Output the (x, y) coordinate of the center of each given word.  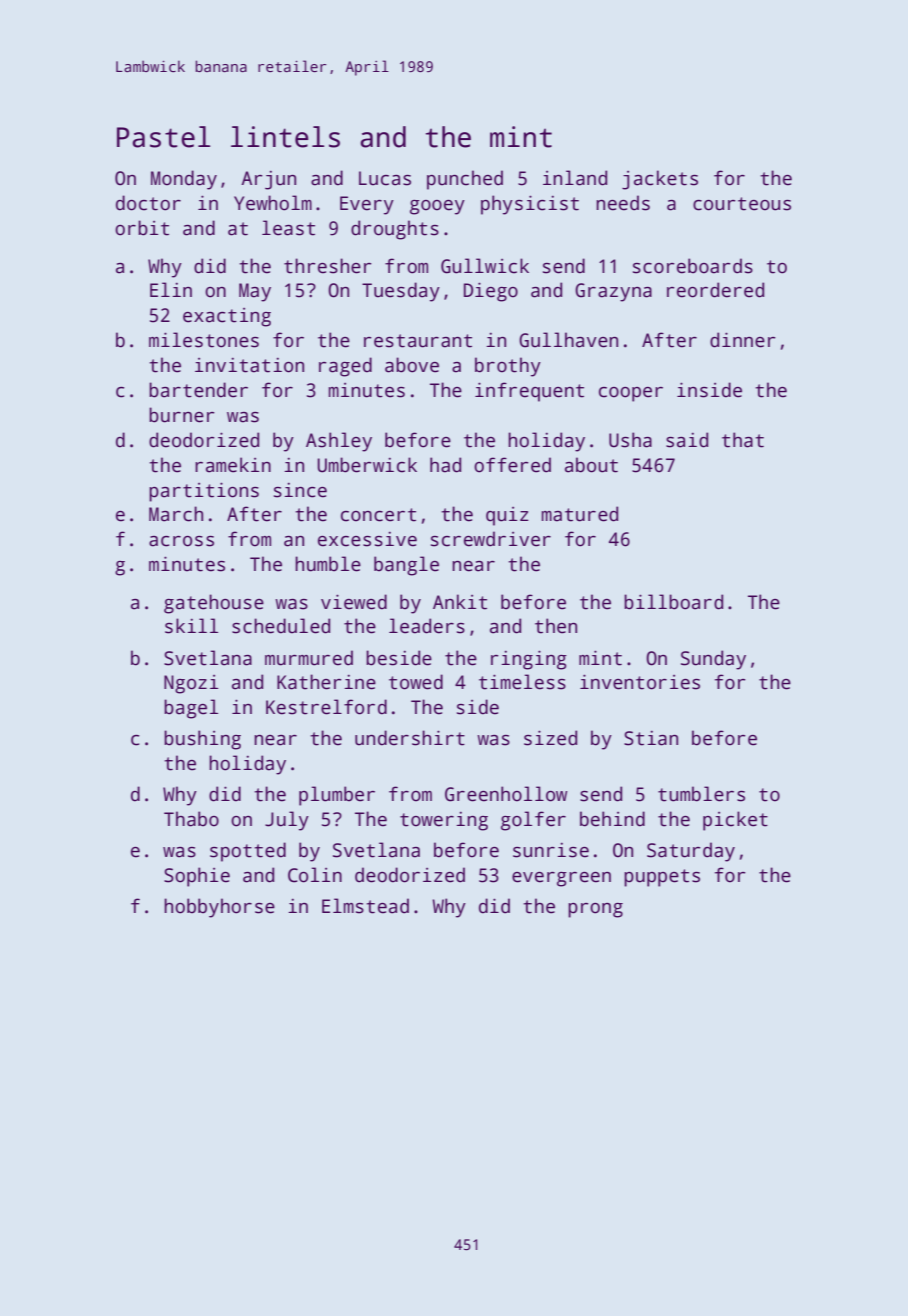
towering (444, 821)
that (743, 440)
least (288, 228)
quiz (507, 516)
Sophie (197, 877)
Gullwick (485, 266)
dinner (743, 340)
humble (328, 564)
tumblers (701, 794)
